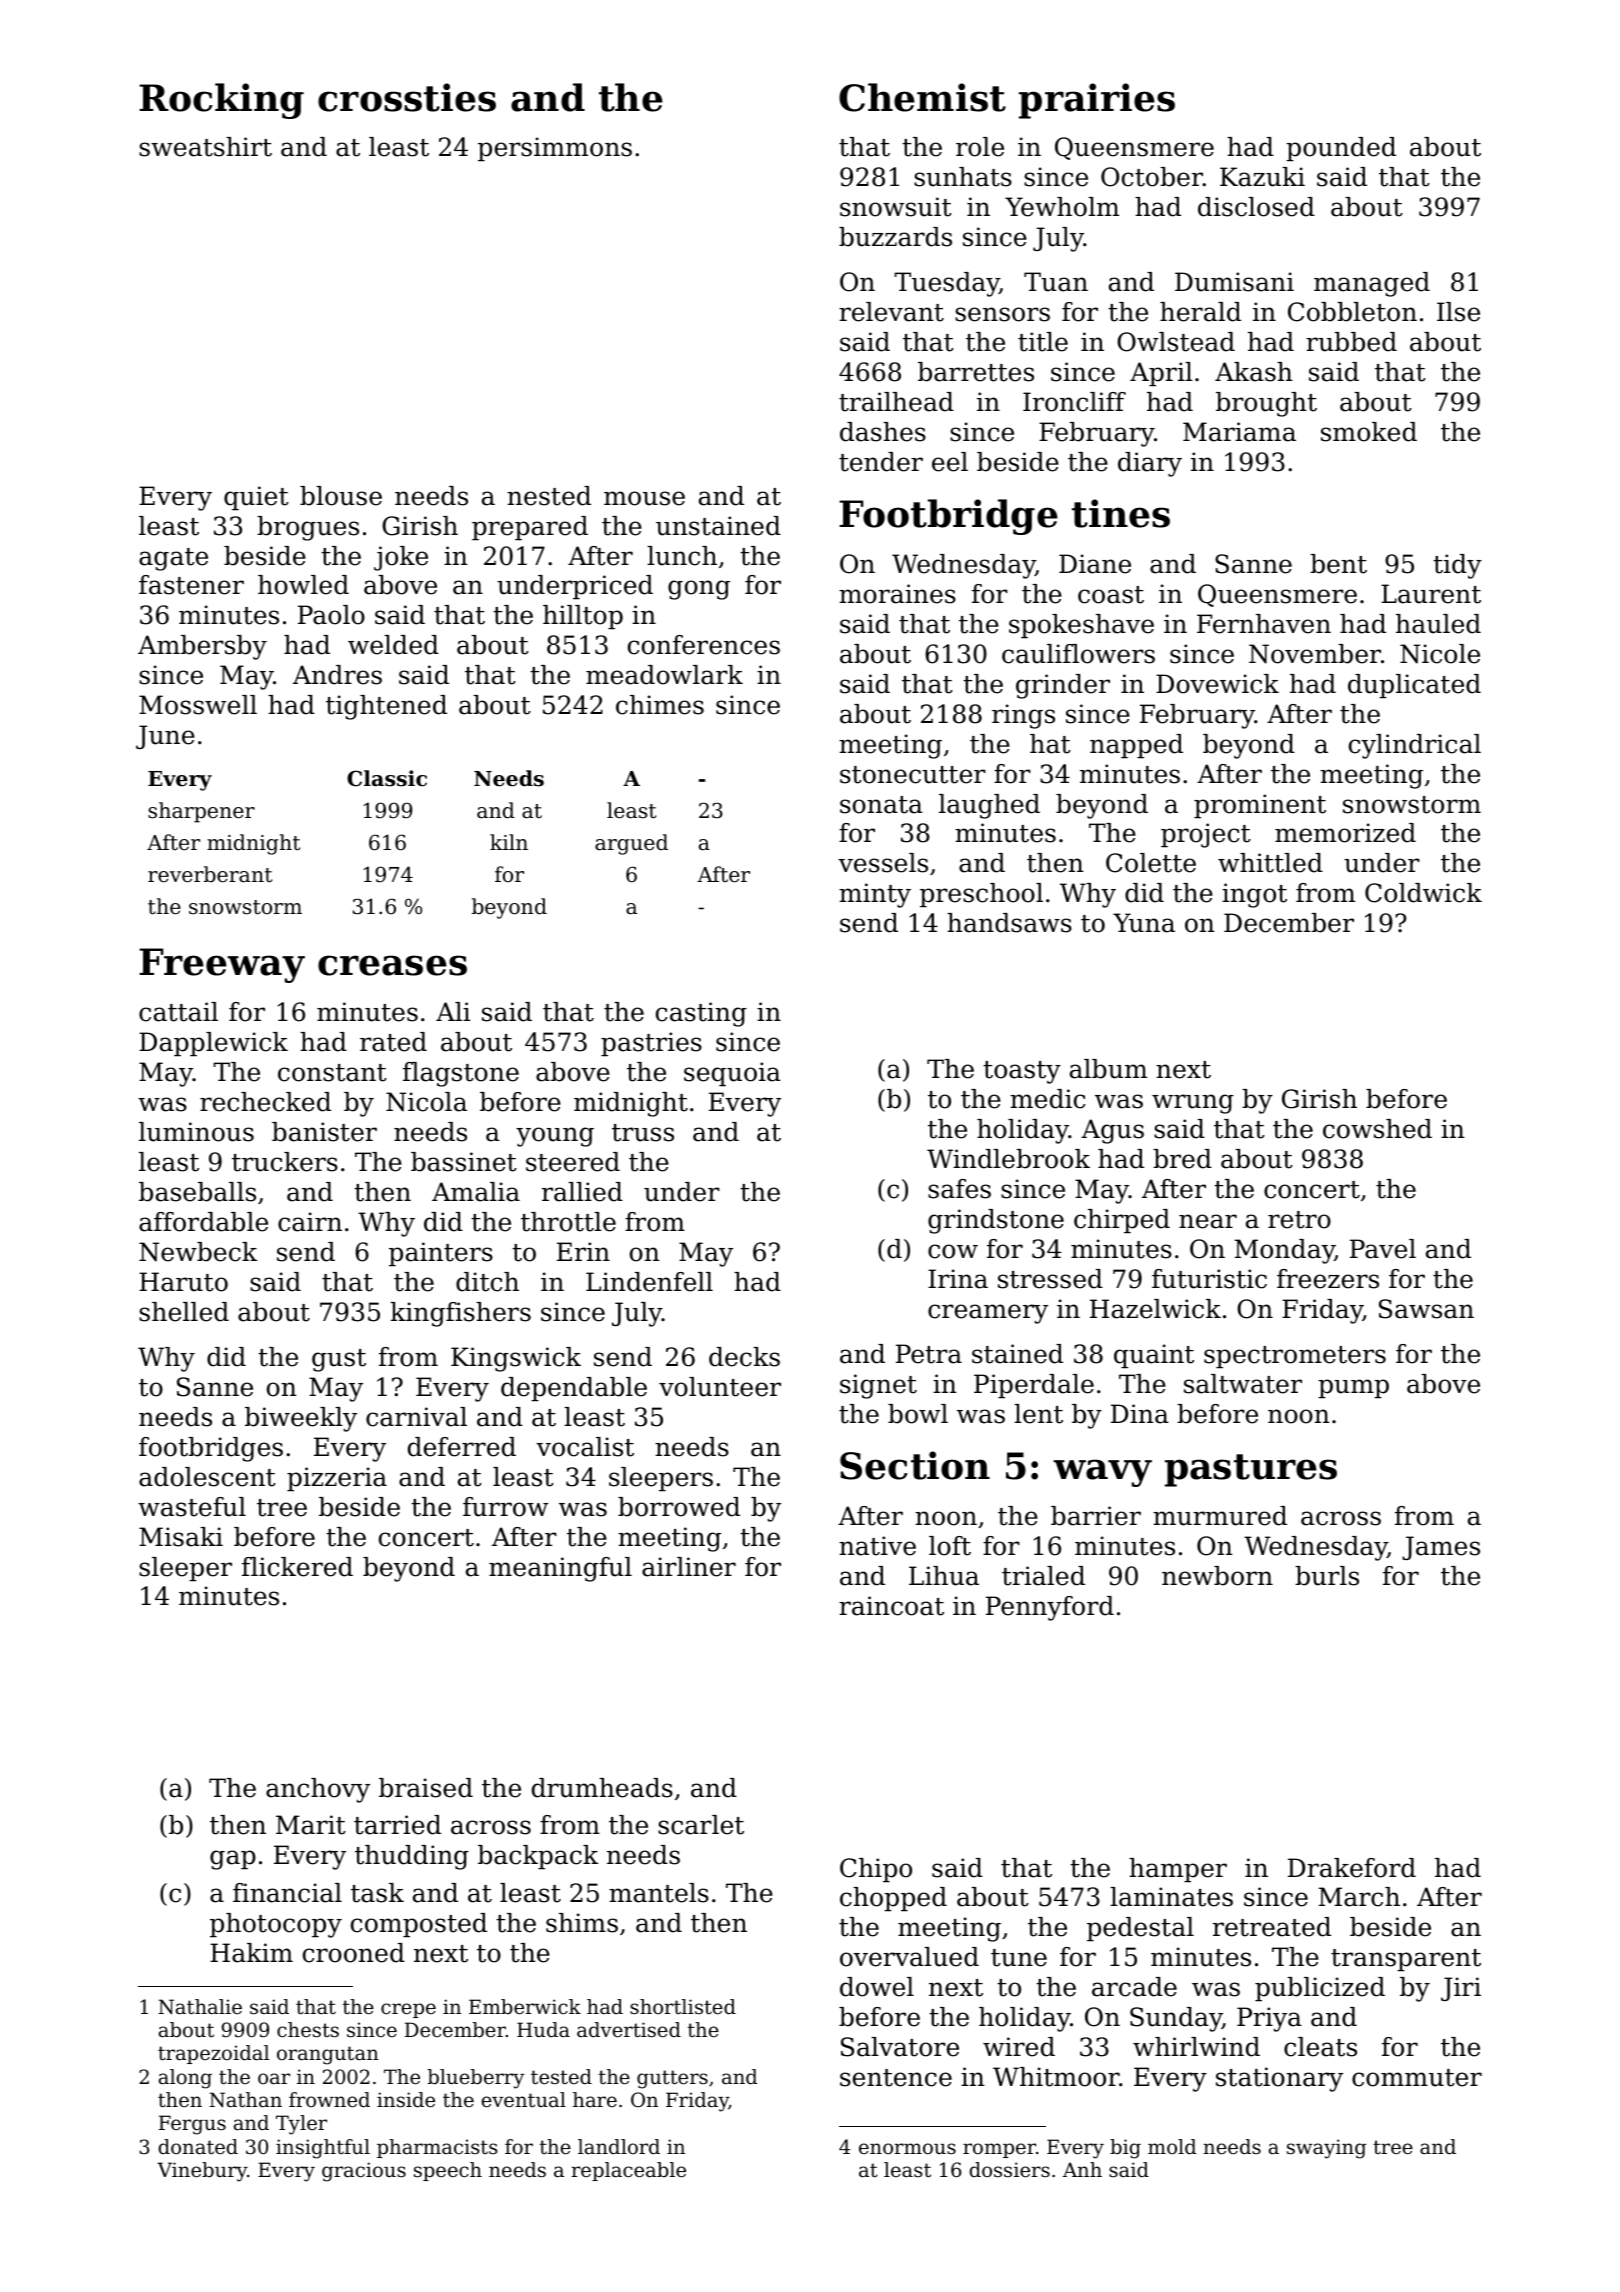 The width and height of the screenshot is (1620, 2292). I want to click on Sawsan, so click(1426, 1309).
